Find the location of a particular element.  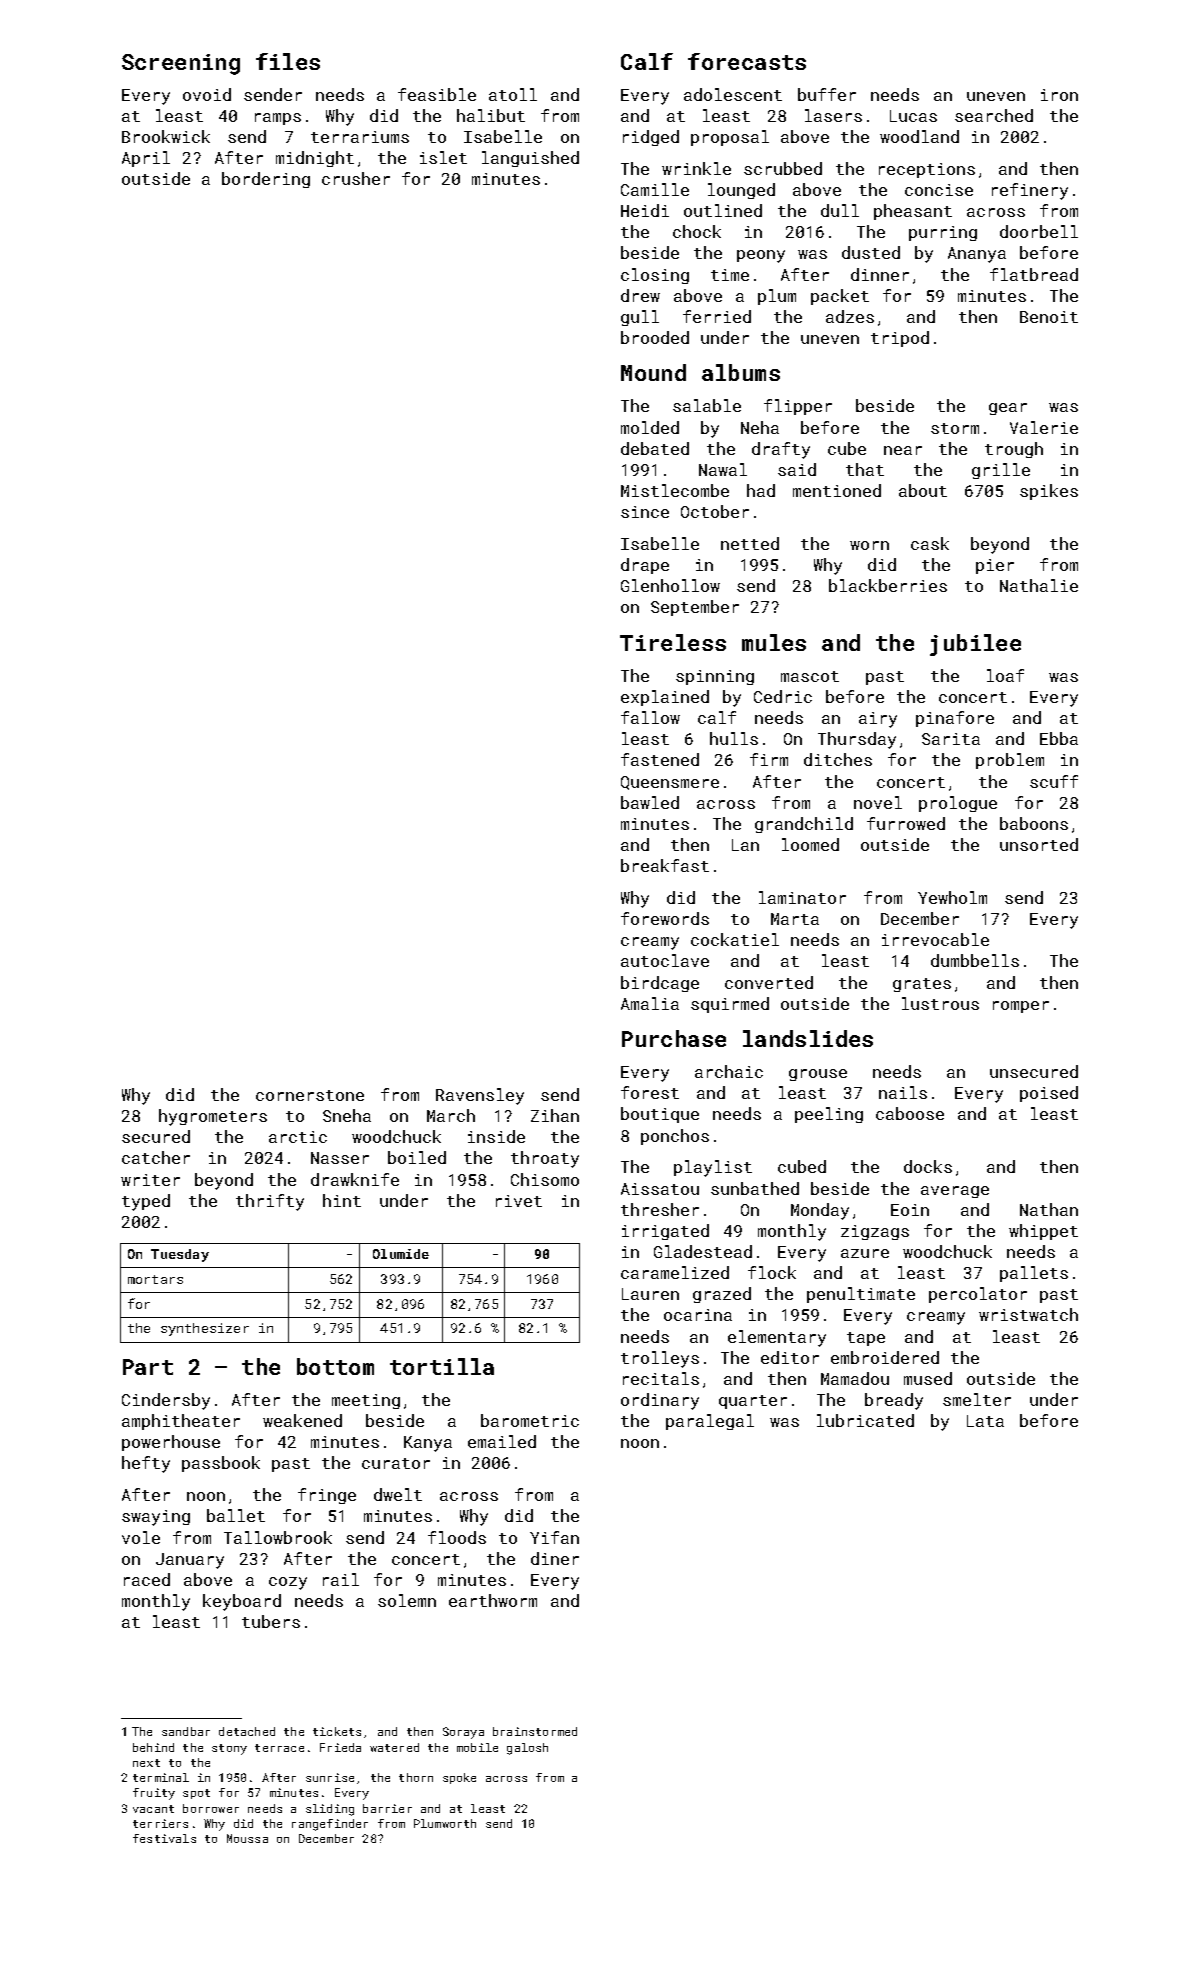

April is located at coordinates (146, 159).
